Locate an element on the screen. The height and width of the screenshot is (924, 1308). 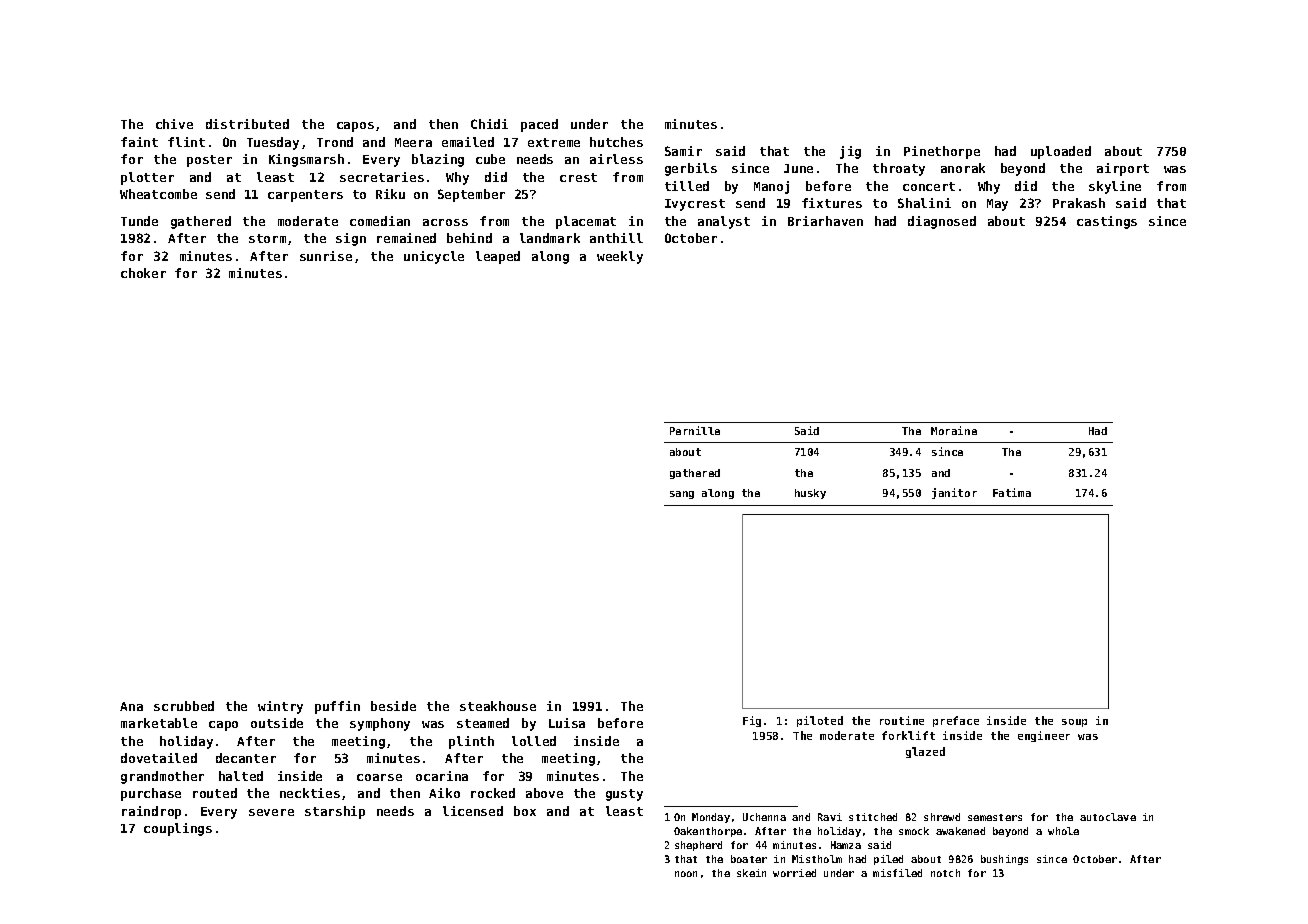
licensed is located at coordinates (473, 811).
